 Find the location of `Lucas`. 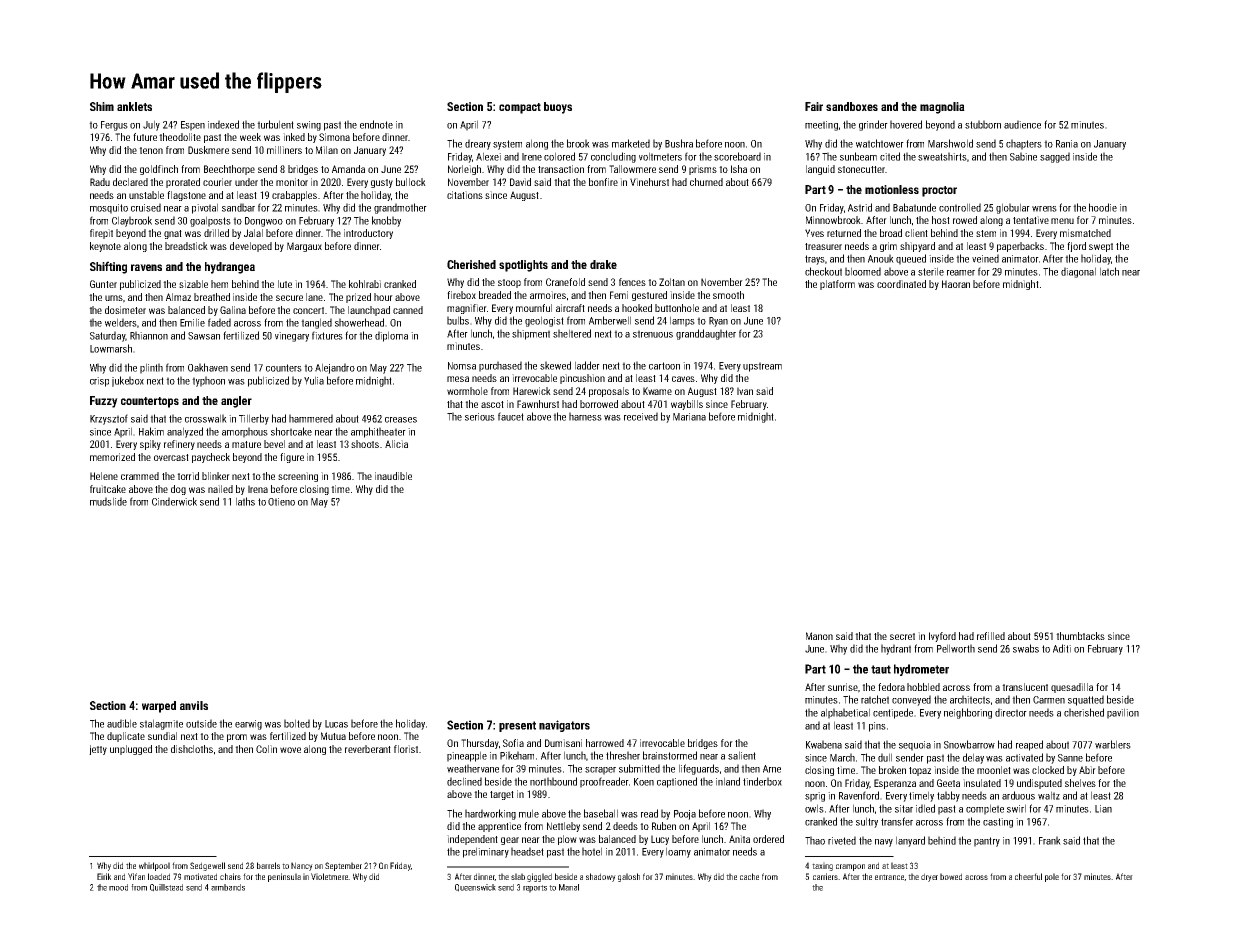

Lucas is located at coordinates (336, 724).
